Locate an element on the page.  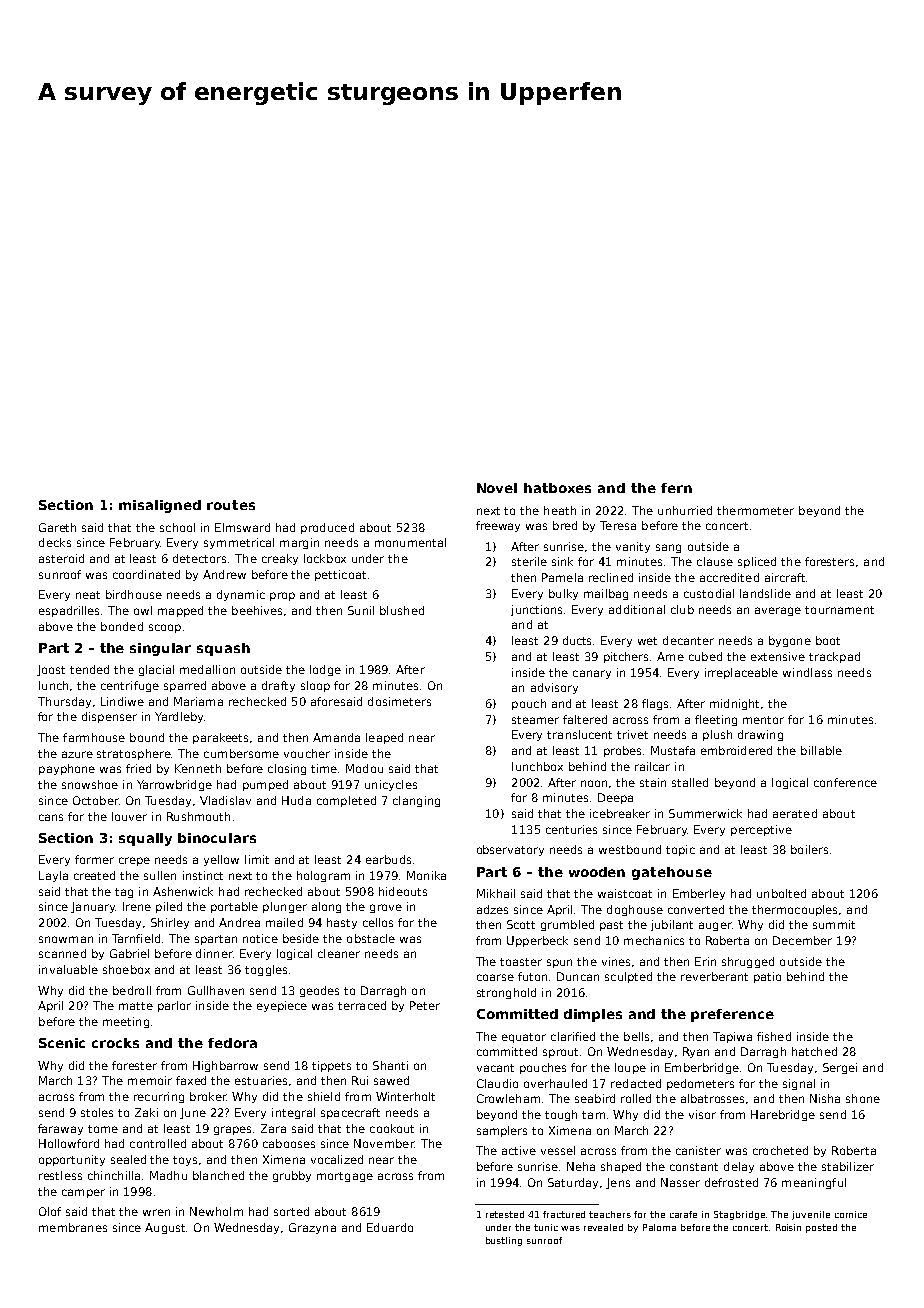
membranes is located at coordinates (73, 1227).
